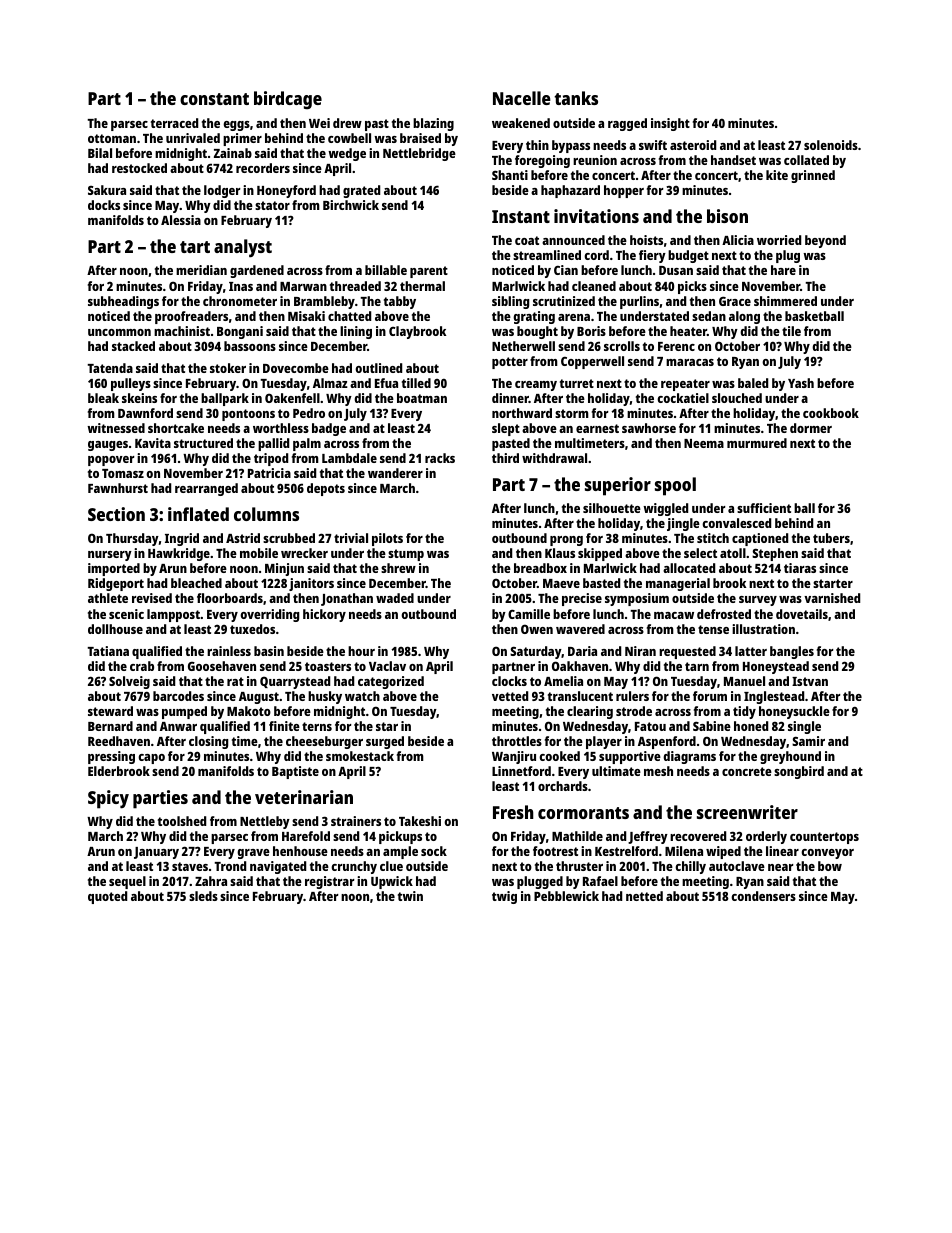 The image size is (952, 1233). Describe the element at coordinates (713, 538) in the screenshot. I see `stitch` at that location.
